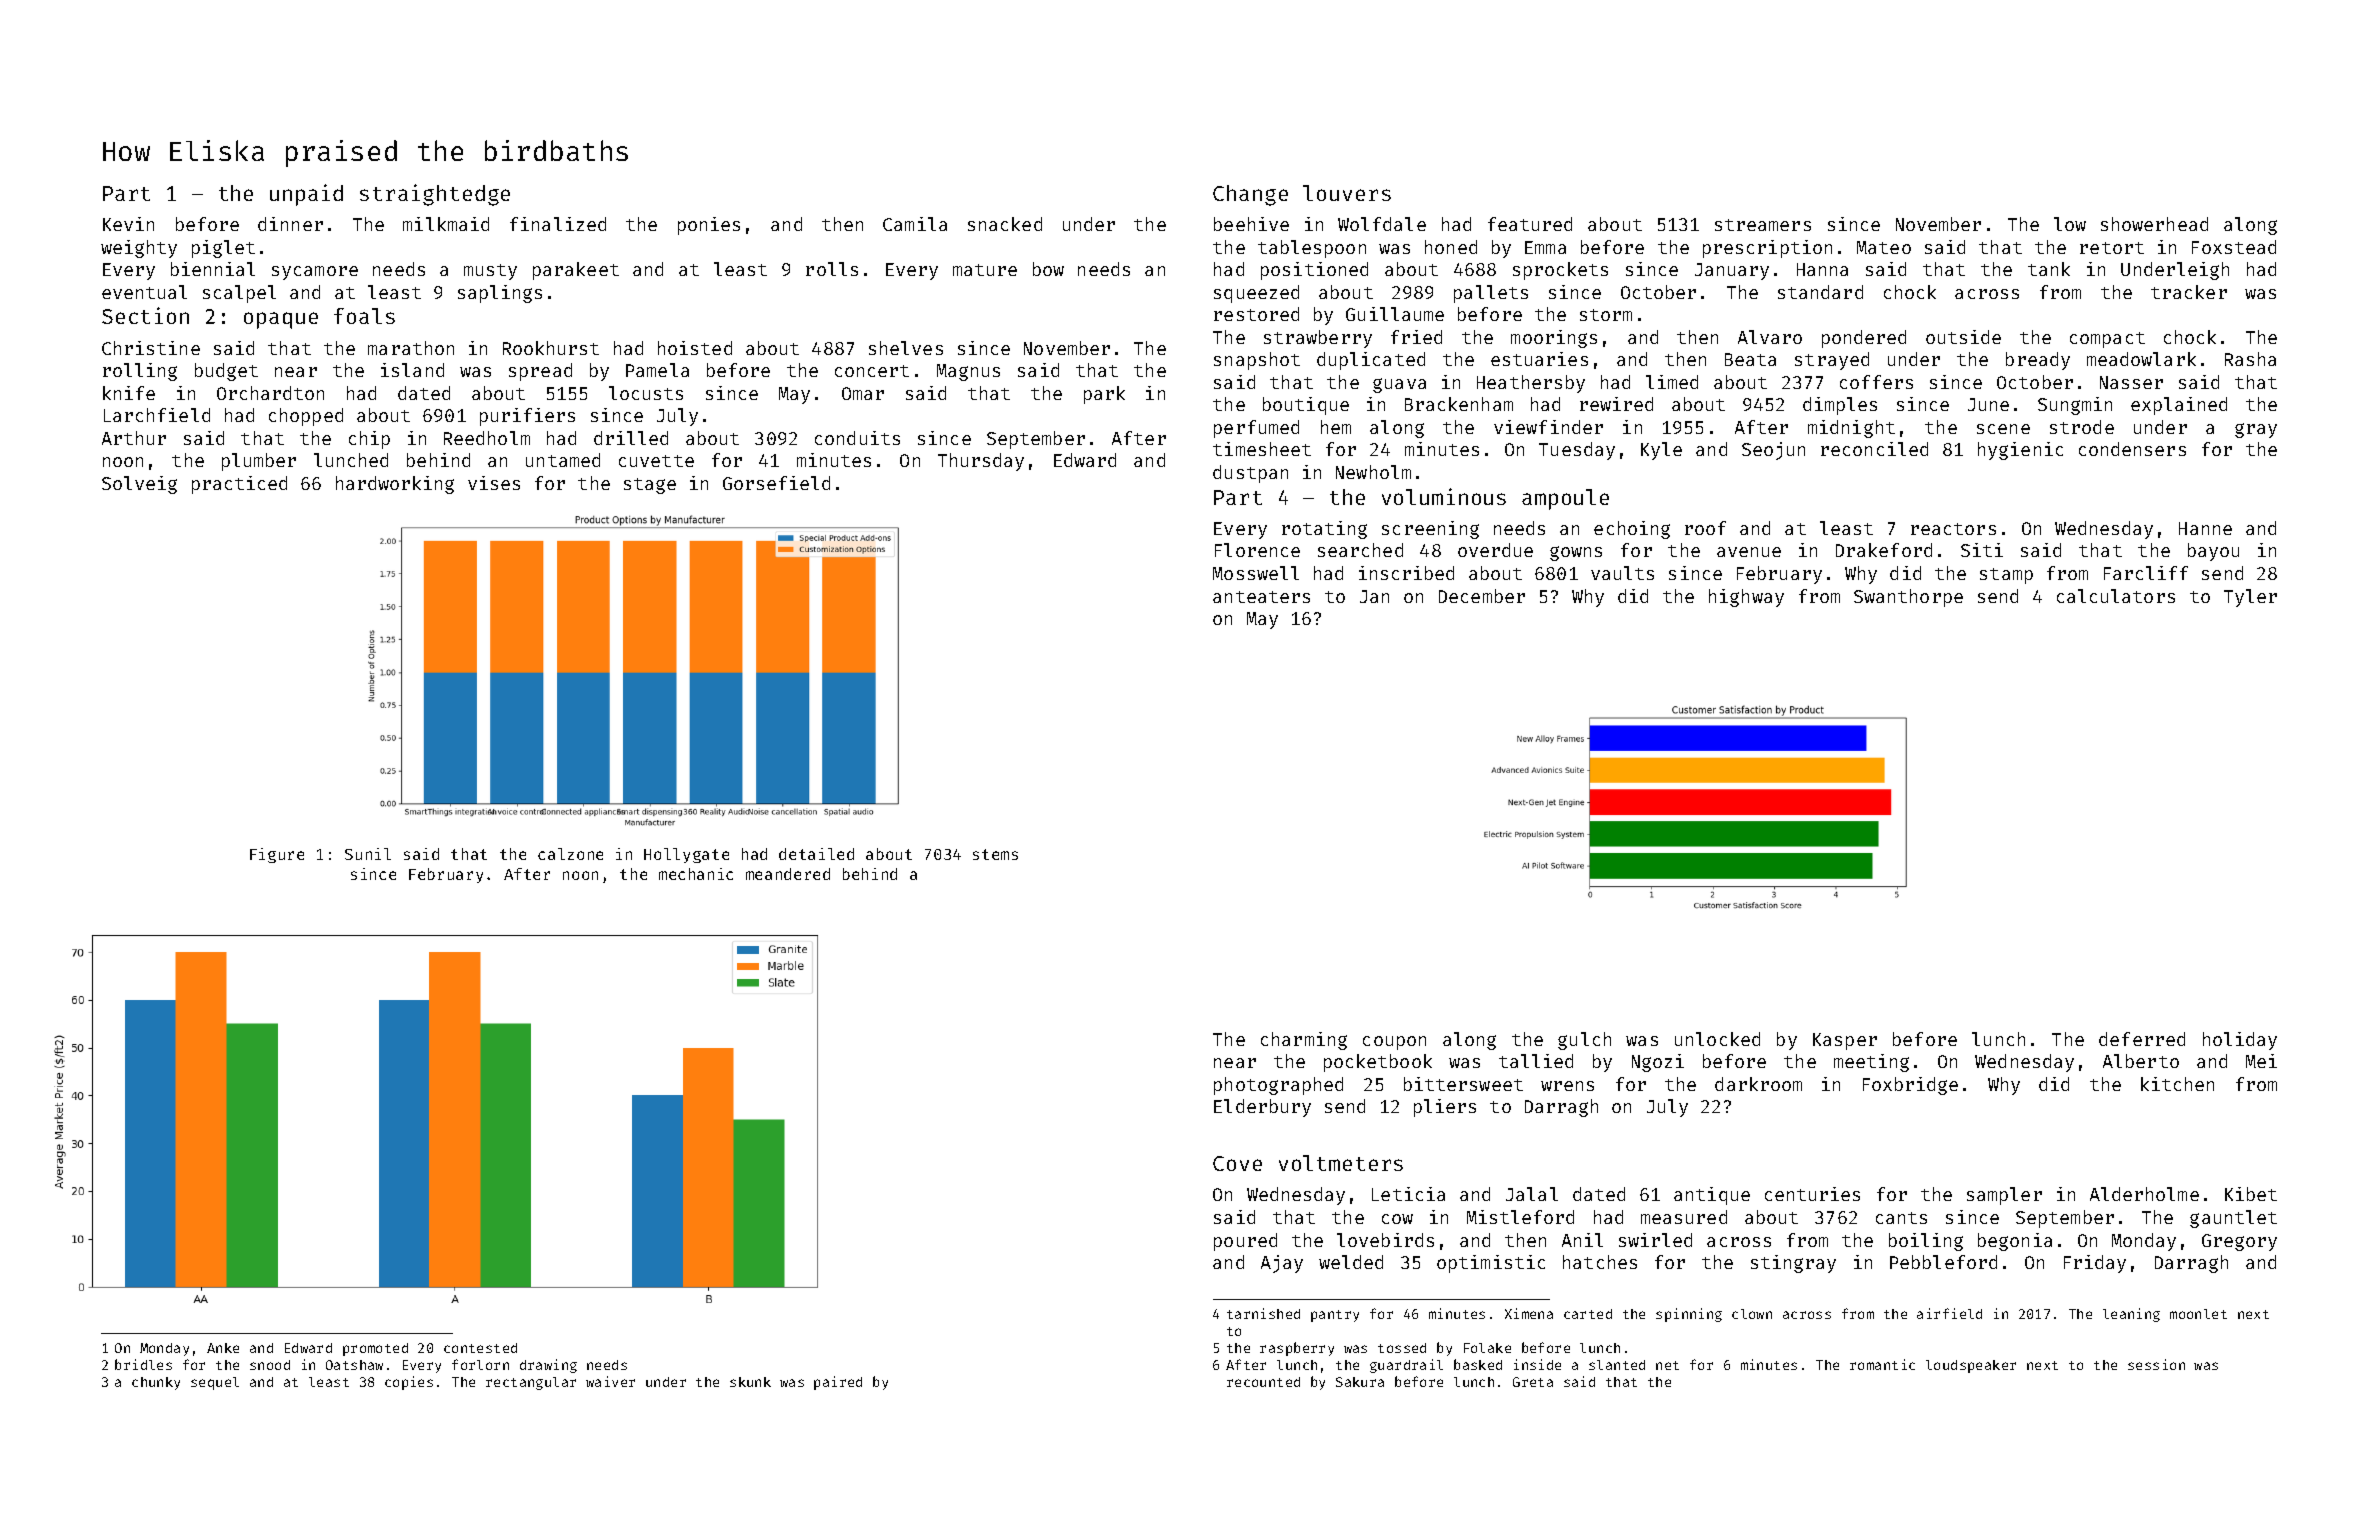 The image size is (2380, 1540). Describe the element at coordinates (143, 1364) in the screenshot. I see `bridles` at that location.
